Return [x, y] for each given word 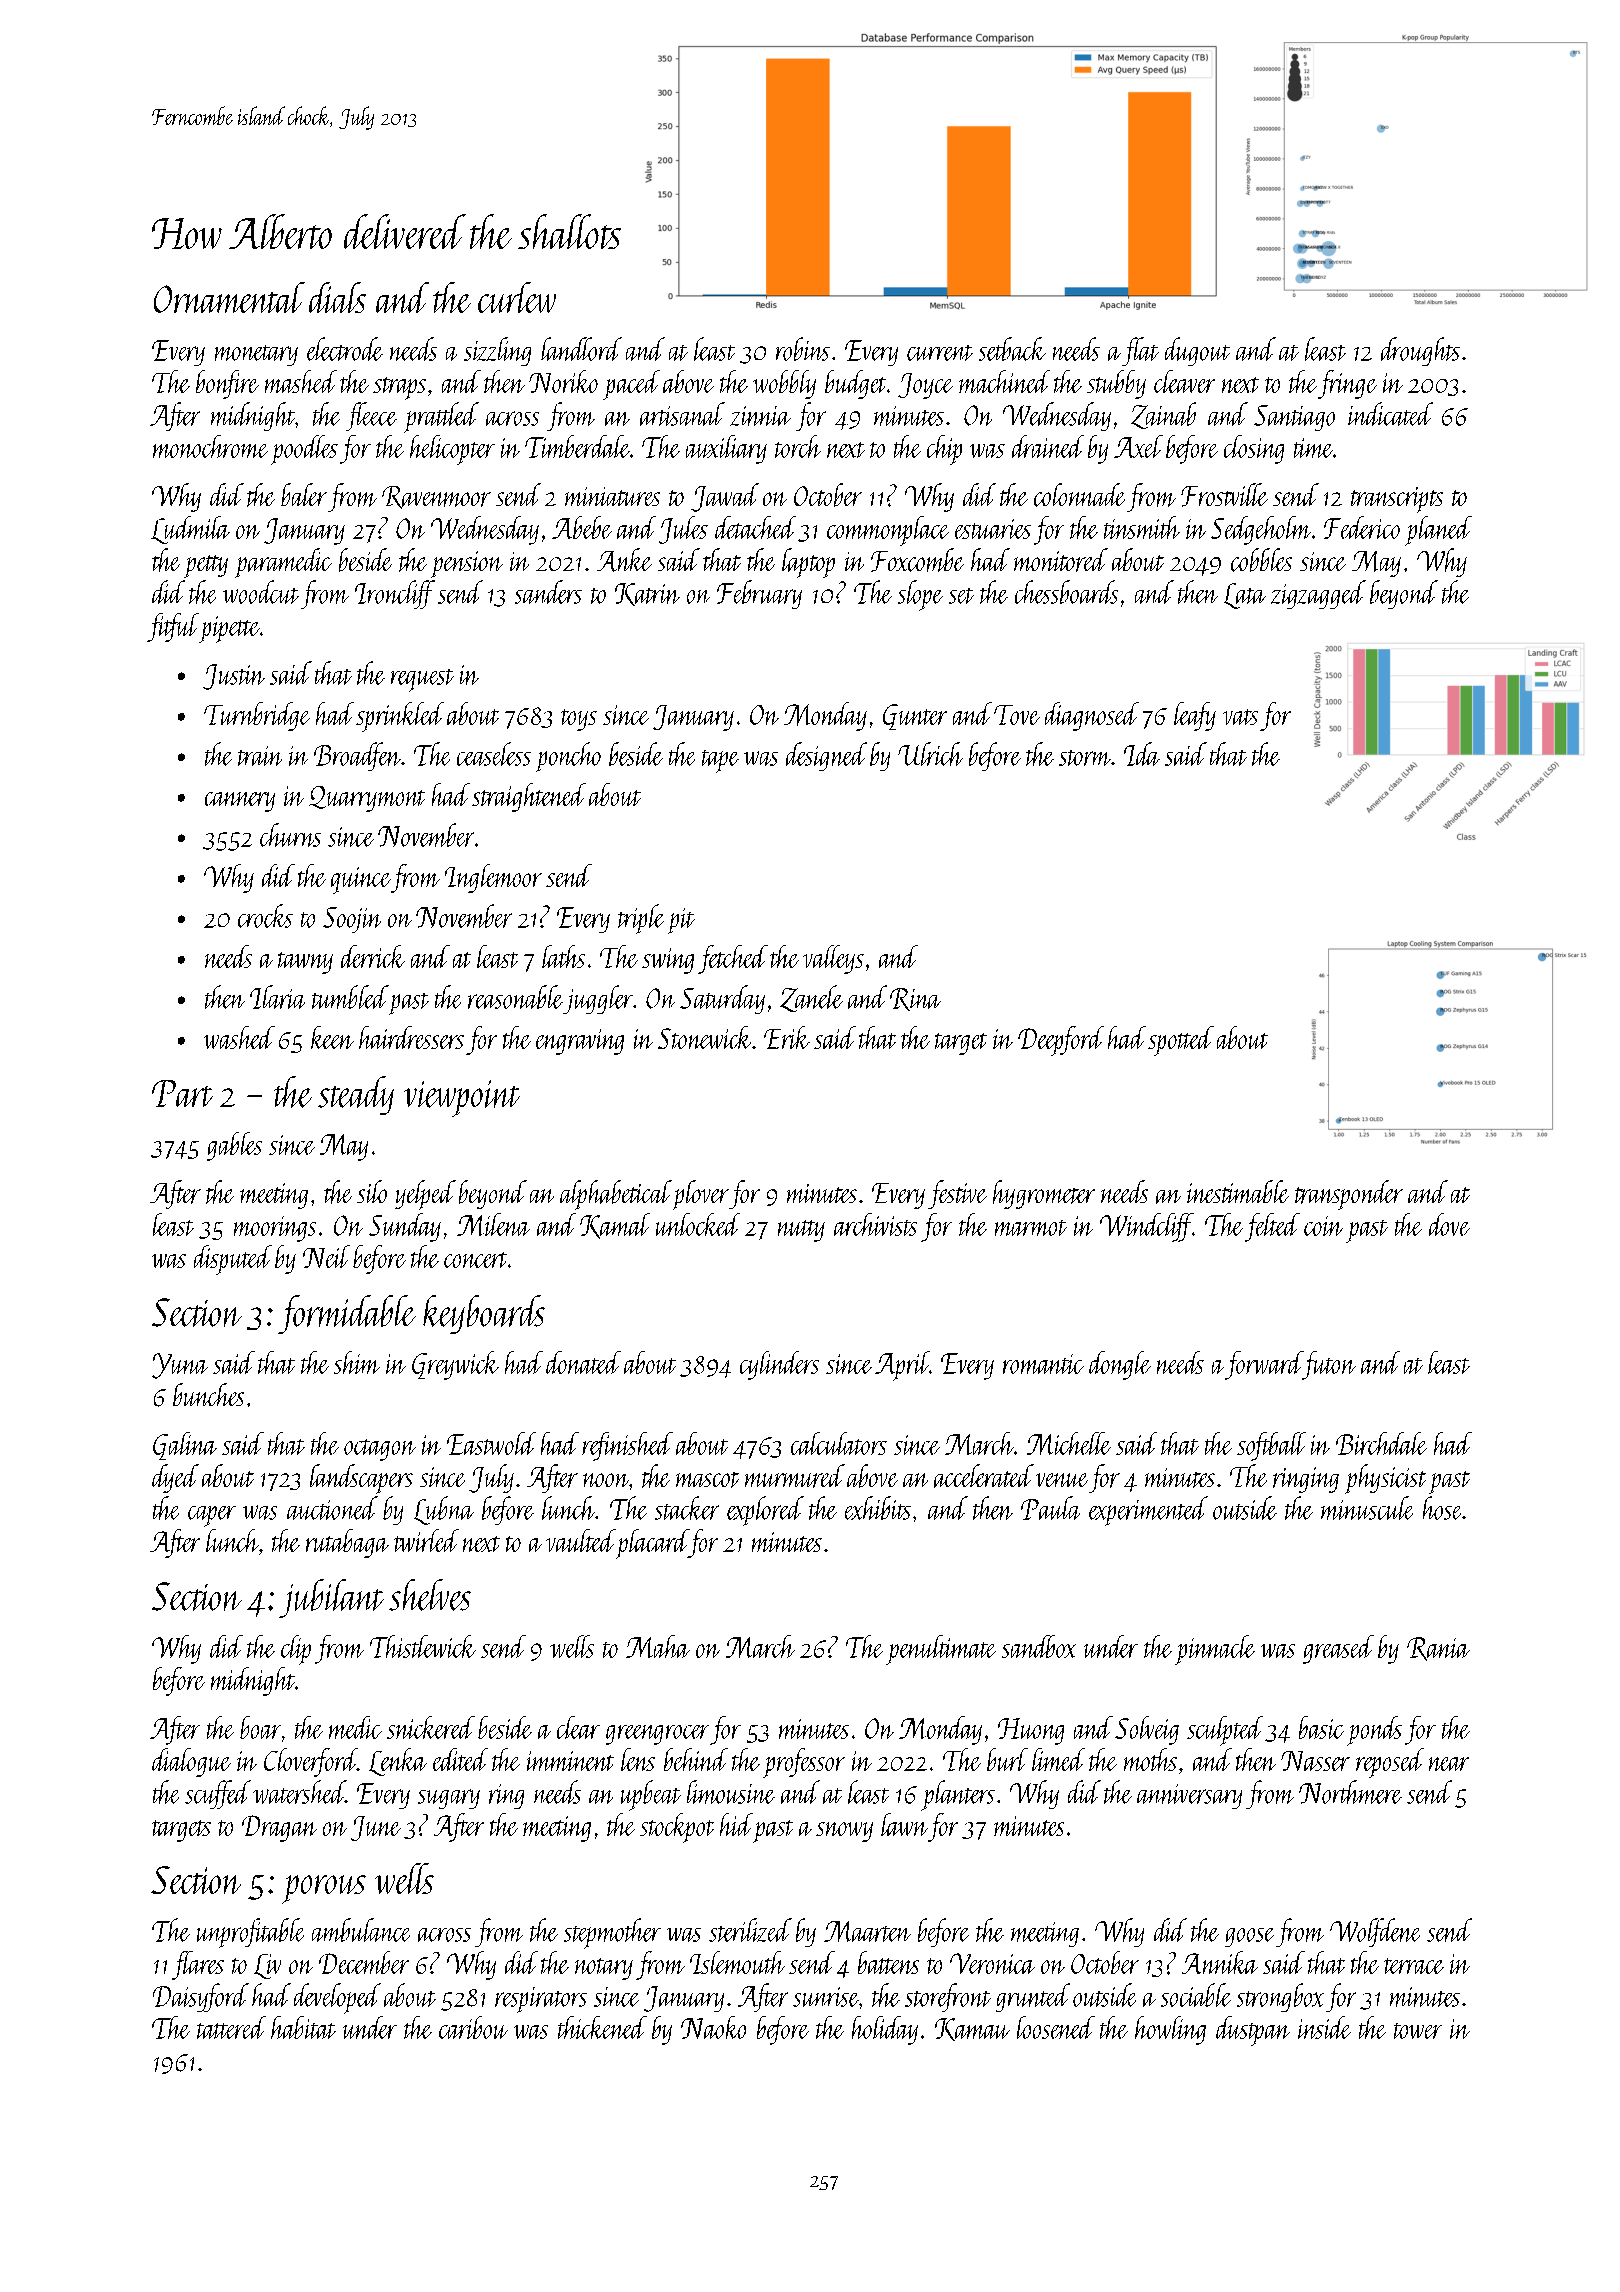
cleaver [1184, 381]
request [422, 680]
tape [720, 761]
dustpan [1253, 2031]
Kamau [972, 2029]
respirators [541, 2000]
